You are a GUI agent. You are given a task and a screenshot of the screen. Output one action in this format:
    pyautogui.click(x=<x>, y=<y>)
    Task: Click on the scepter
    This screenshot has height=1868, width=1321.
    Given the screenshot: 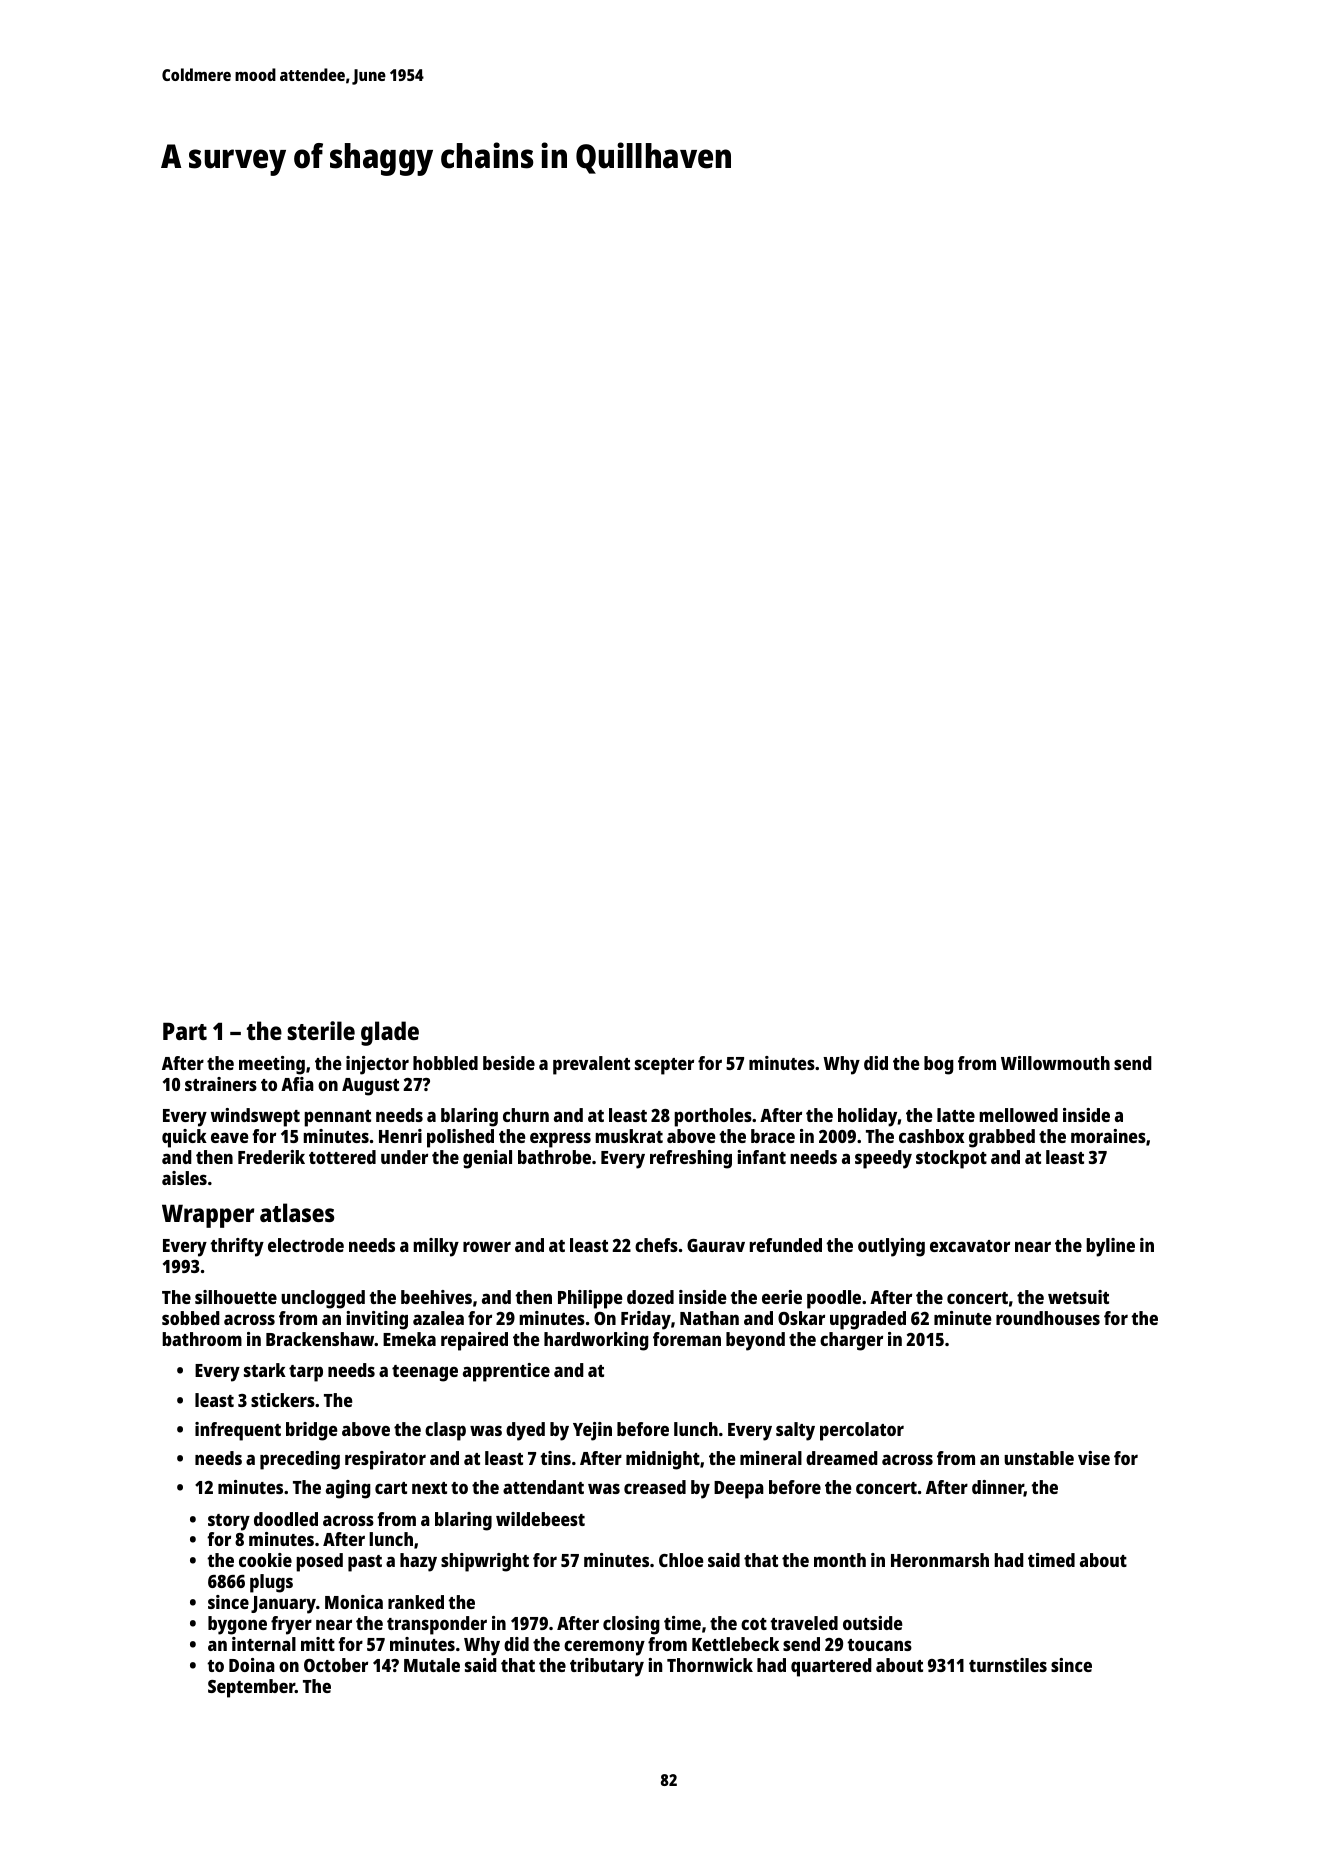 What is the action you would take?
    pyautogui.click(x=664, y=1066)
